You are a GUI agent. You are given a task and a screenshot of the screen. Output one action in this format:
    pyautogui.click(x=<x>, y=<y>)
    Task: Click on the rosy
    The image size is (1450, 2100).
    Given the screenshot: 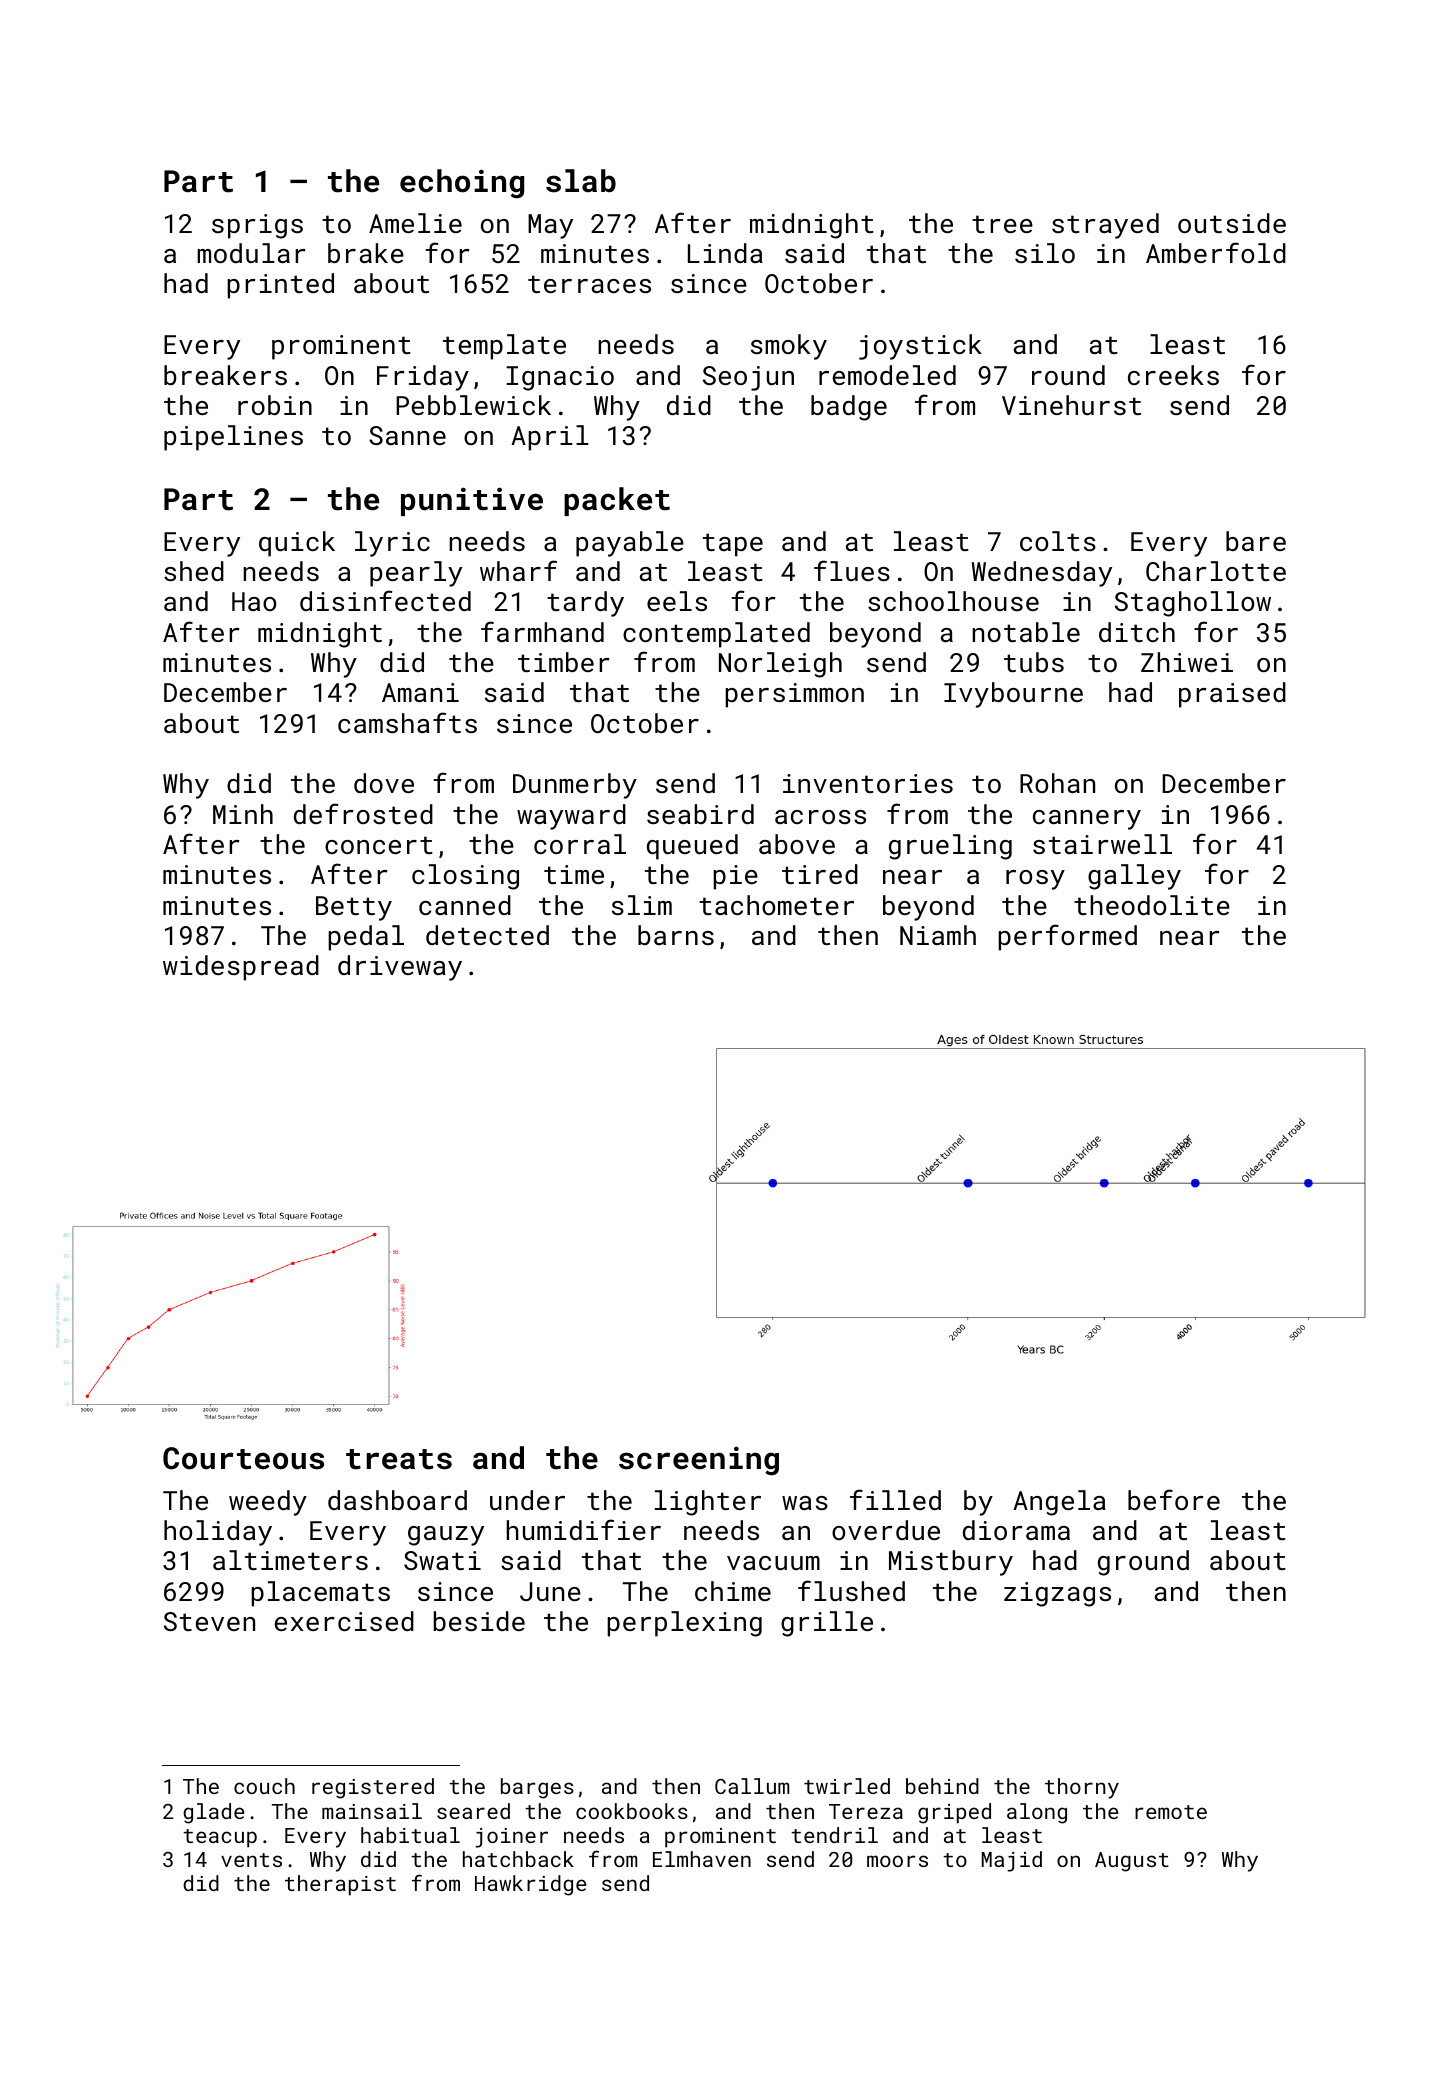 What is the action you would take?
    pyautogui.click(x=1035, y=880)
